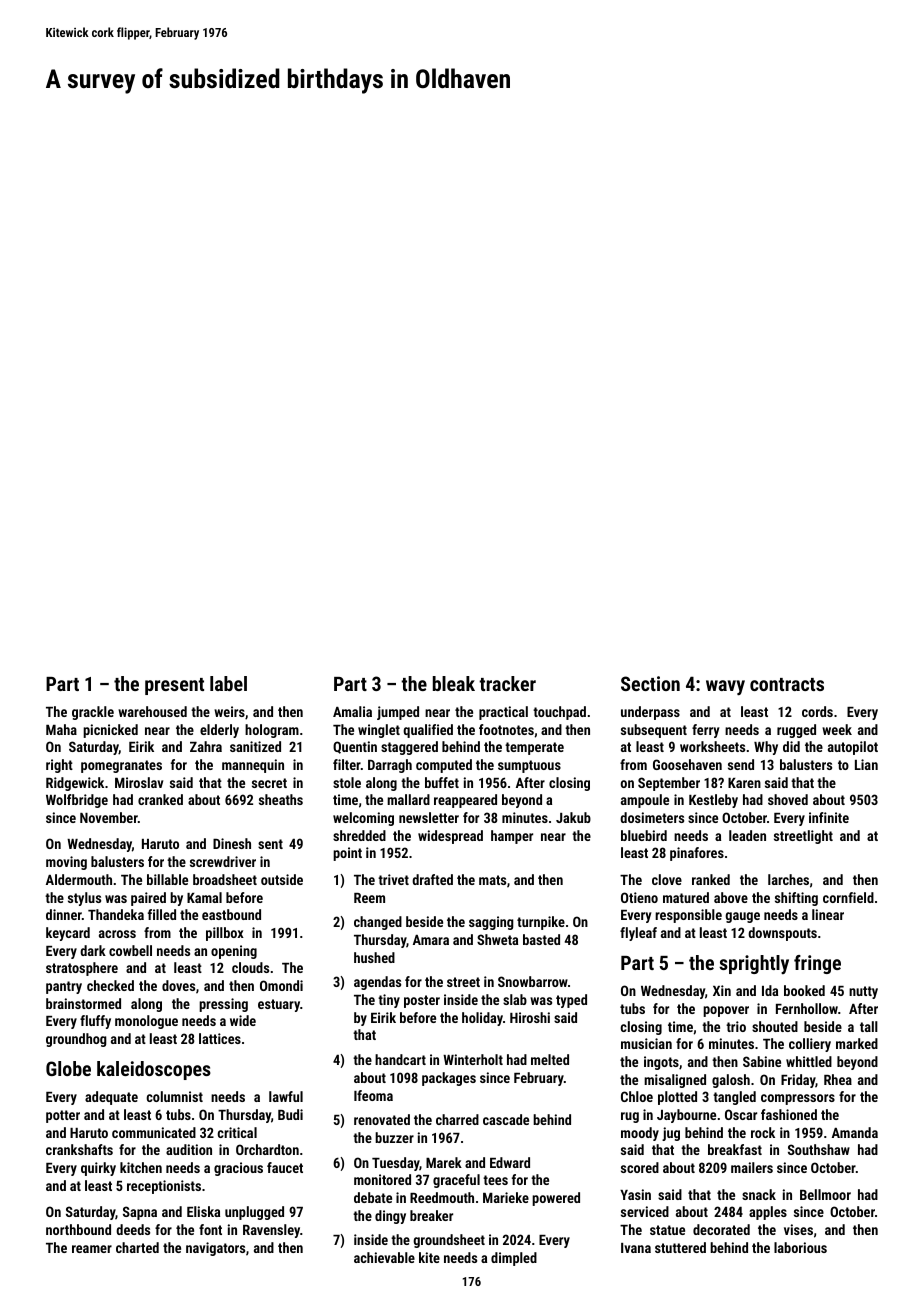 This document has height=1308, width=924. I want to click on unplugged, so click(254, 1213).
